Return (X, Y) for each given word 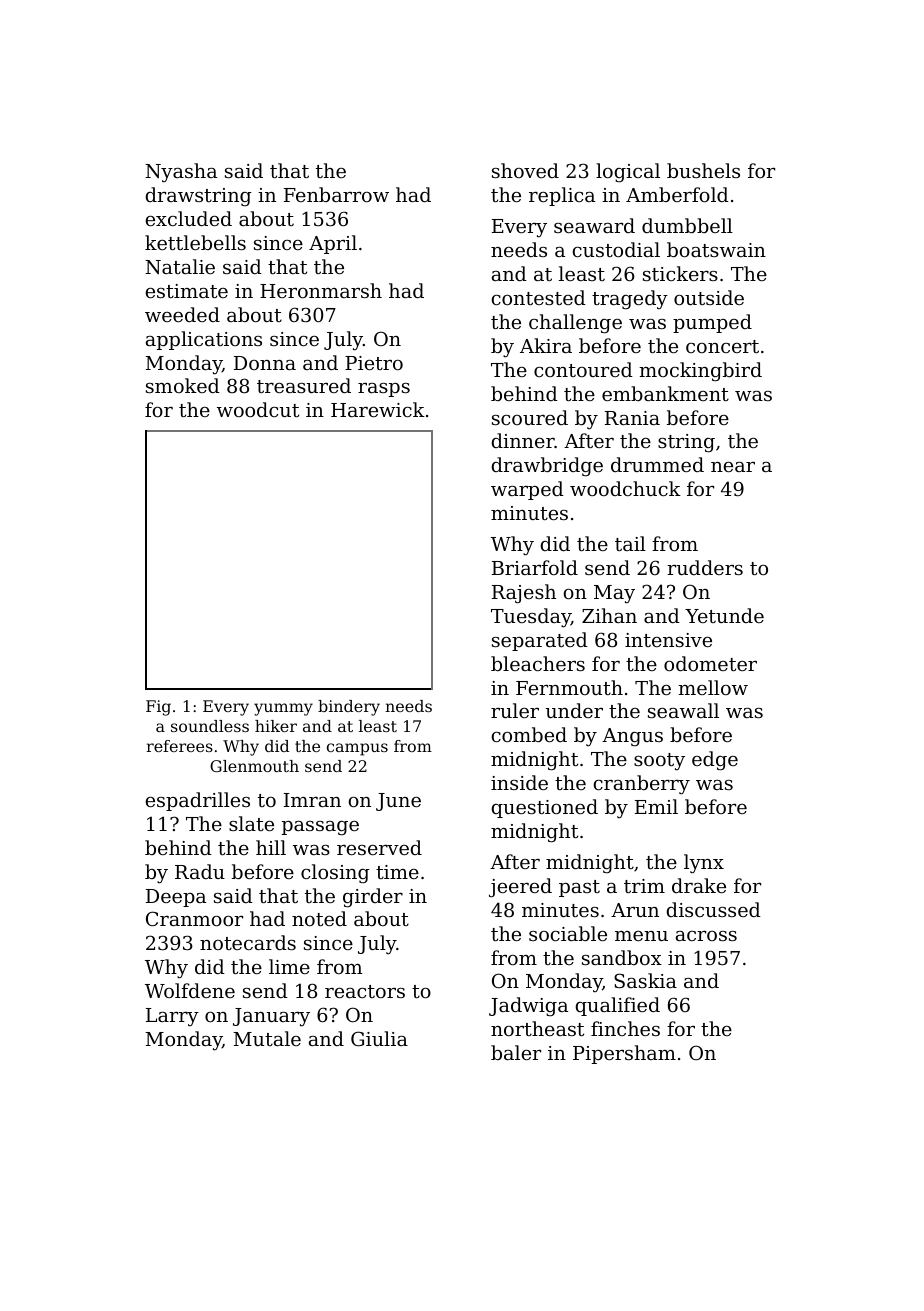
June (398, 802)
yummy (283, 709)
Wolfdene (190, 990)
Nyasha (181, 172)
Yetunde (724, 615)
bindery (349, 708)
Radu (200, 871)
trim (644, 886)
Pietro (374, 363)
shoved (525, 170)
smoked (183, 385)
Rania (632, 418)
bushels (703, 170)
